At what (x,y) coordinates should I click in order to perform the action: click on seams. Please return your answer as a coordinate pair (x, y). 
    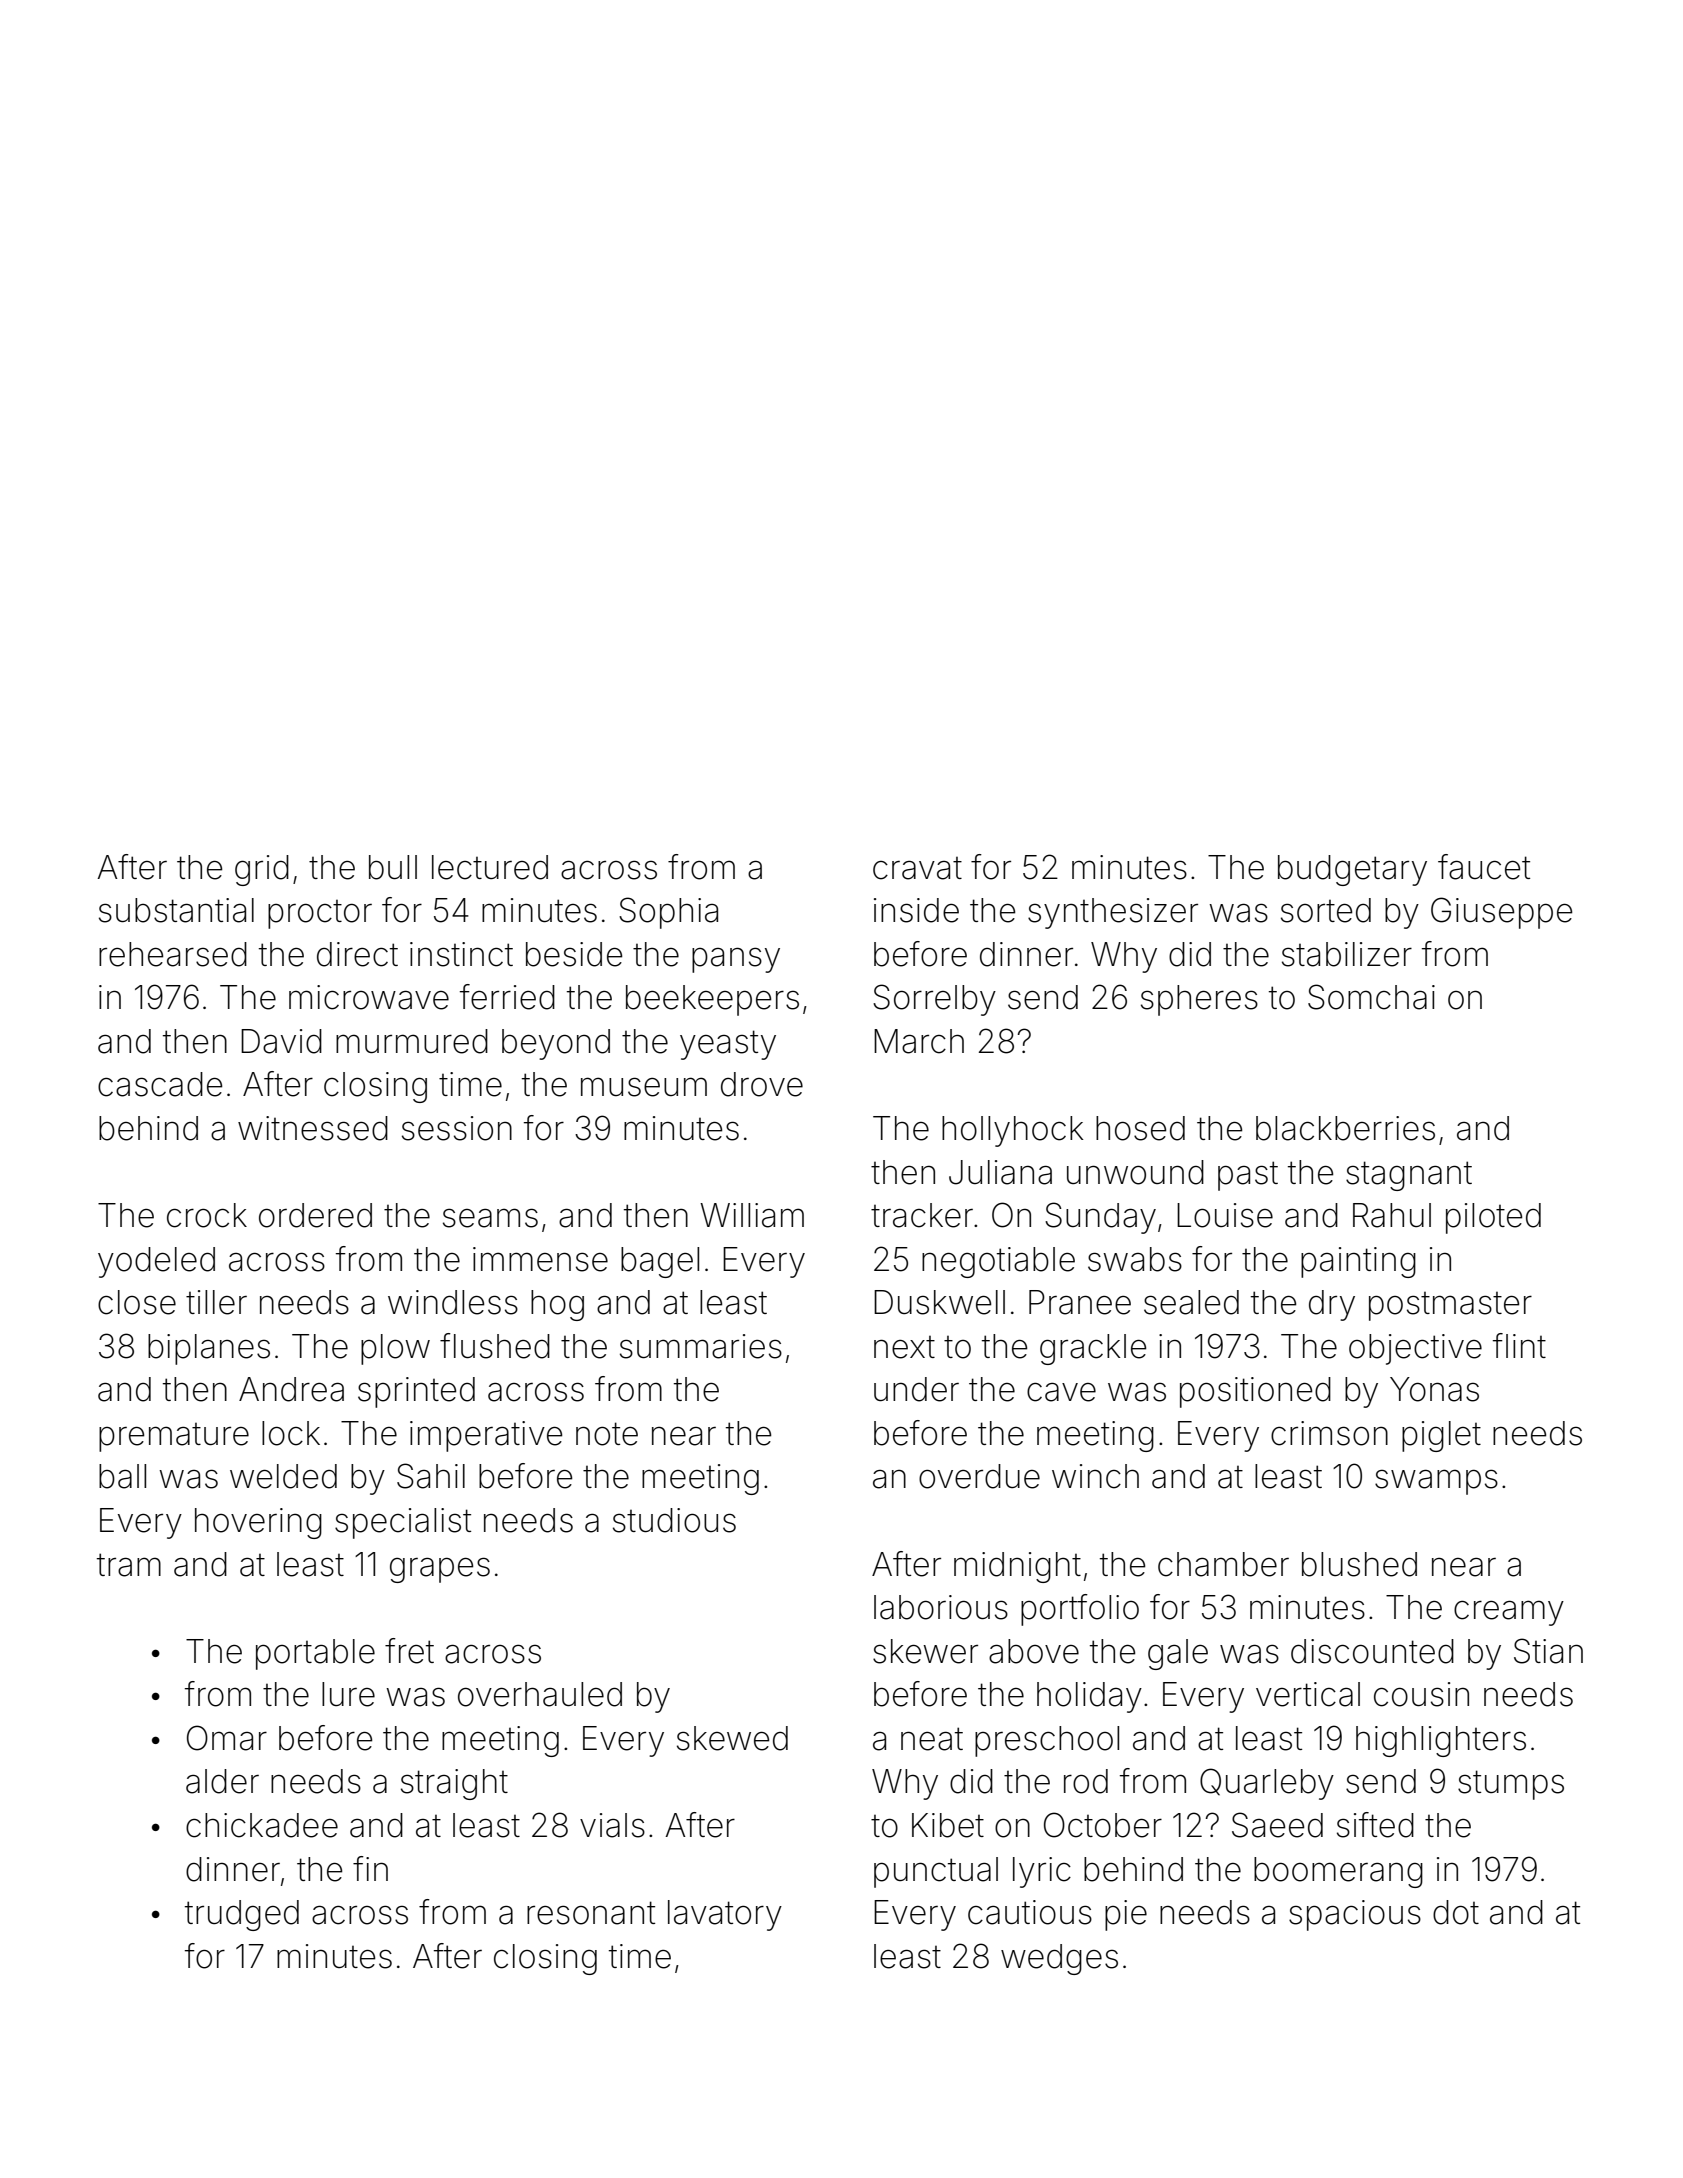
    Looking at the image, I should click on (490, 1218).
